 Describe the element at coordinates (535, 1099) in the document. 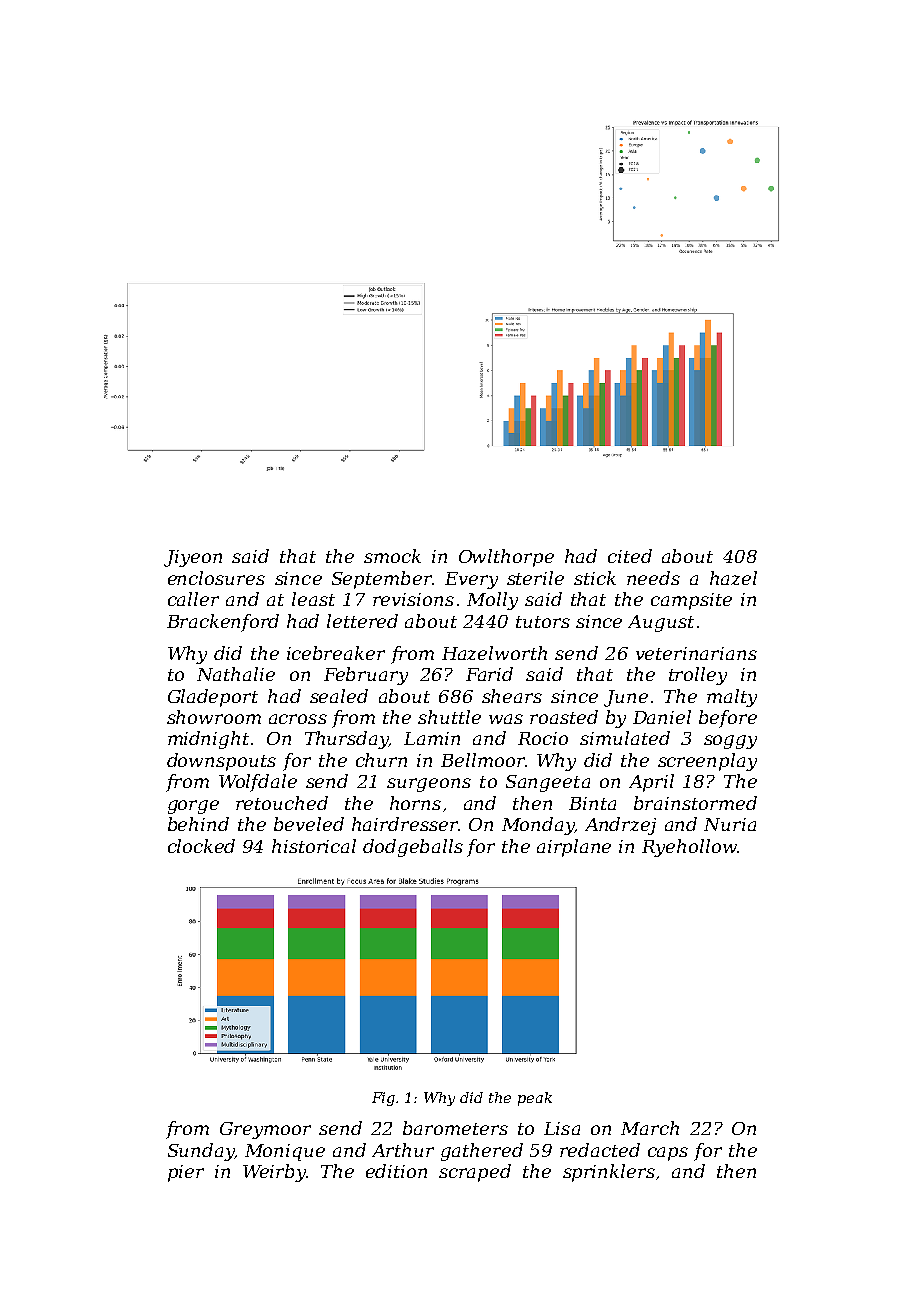

I see `peak` at that location.
